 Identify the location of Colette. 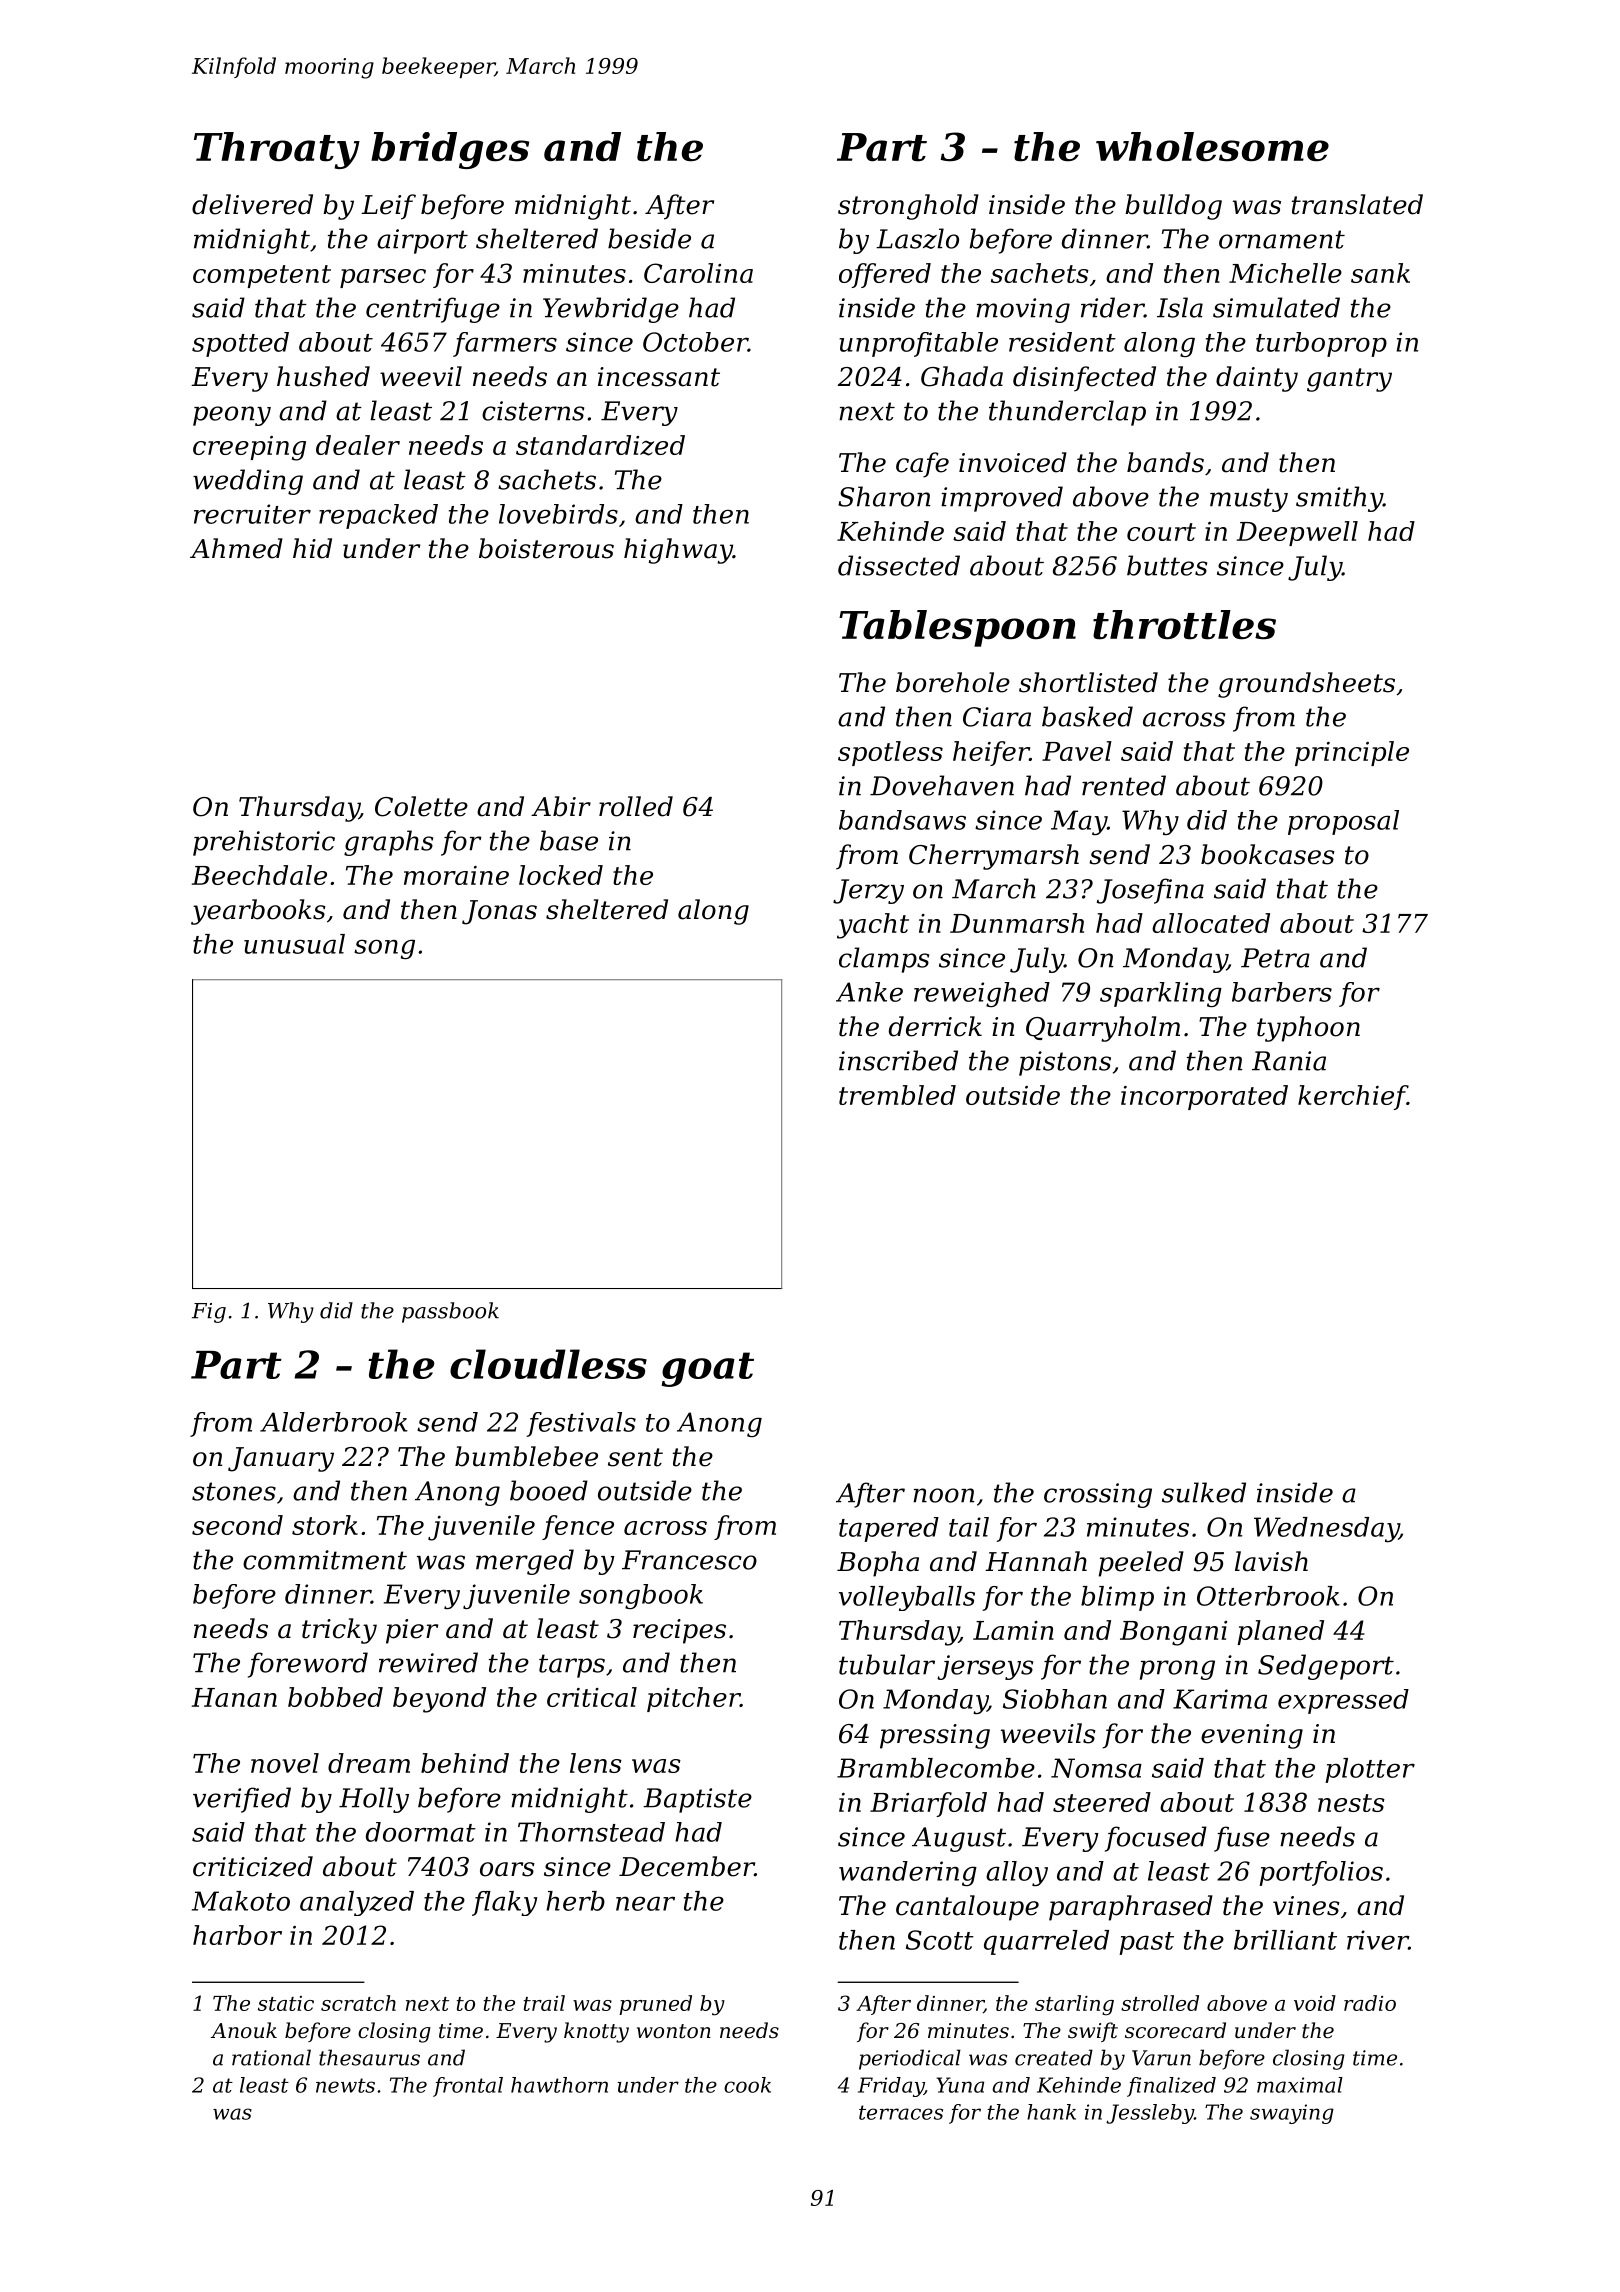
(421, 806).
